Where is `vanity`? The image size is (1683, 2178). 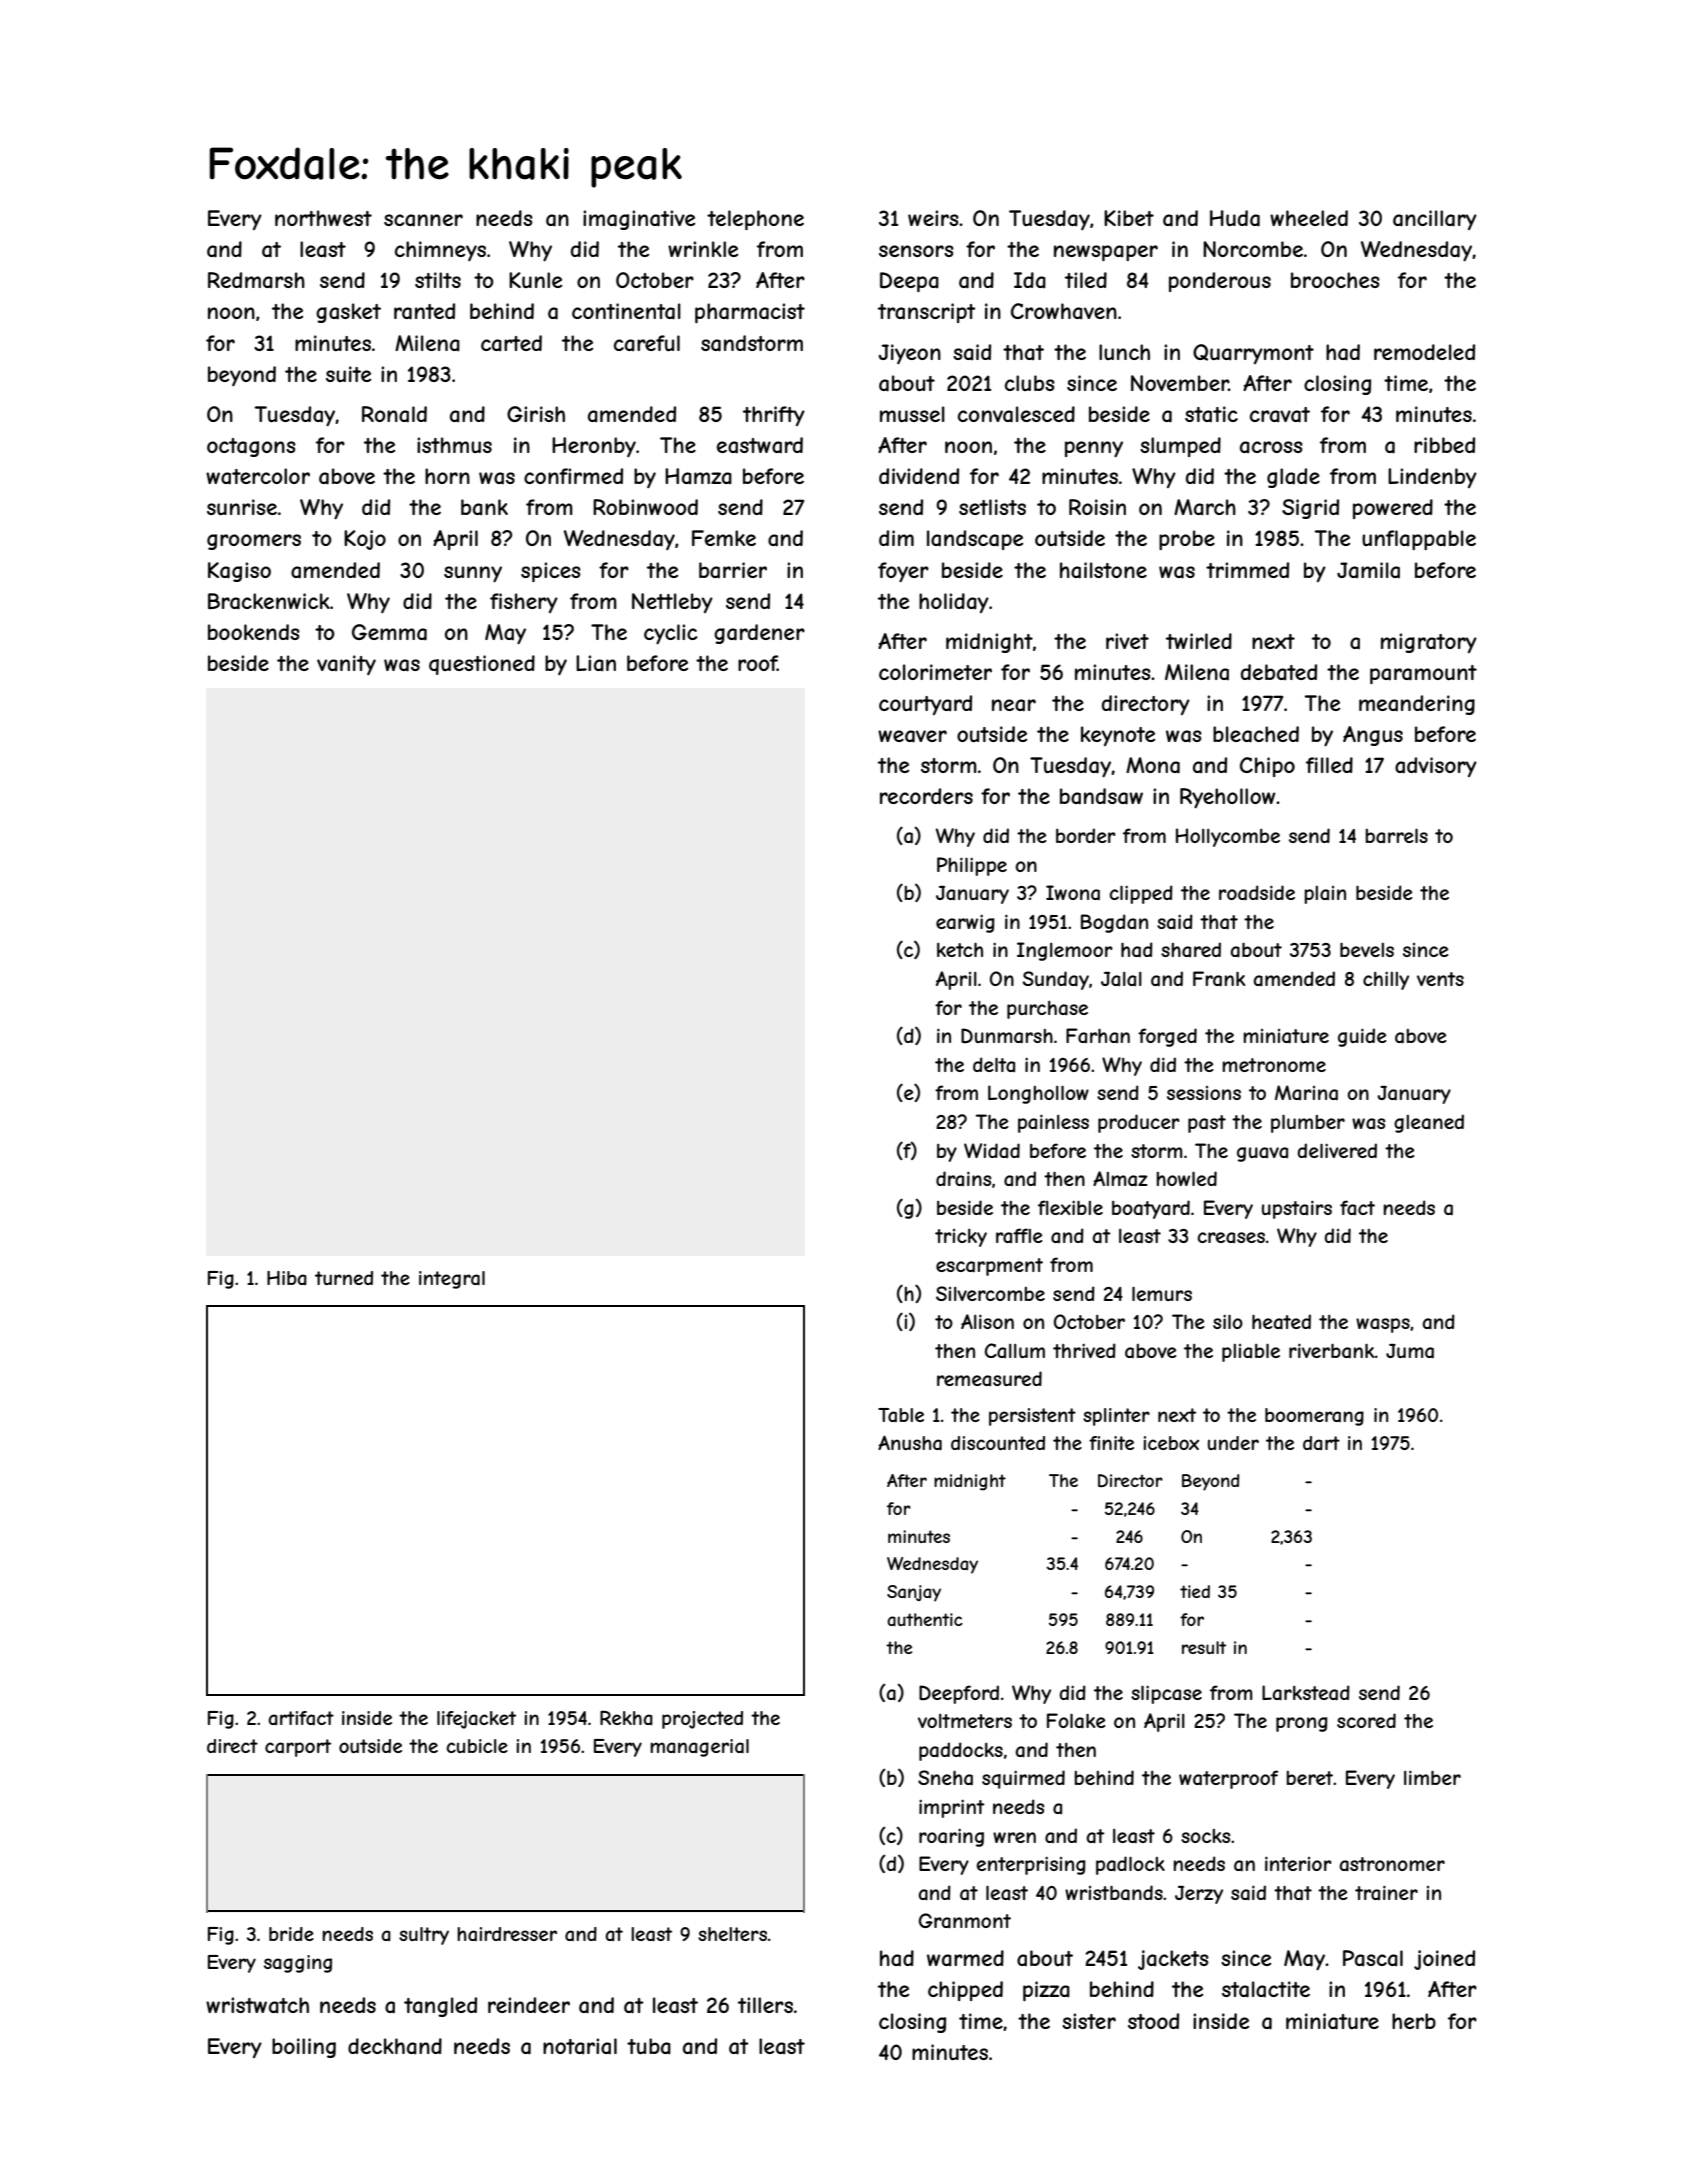 vanity is located at coordinates (346, 665).
